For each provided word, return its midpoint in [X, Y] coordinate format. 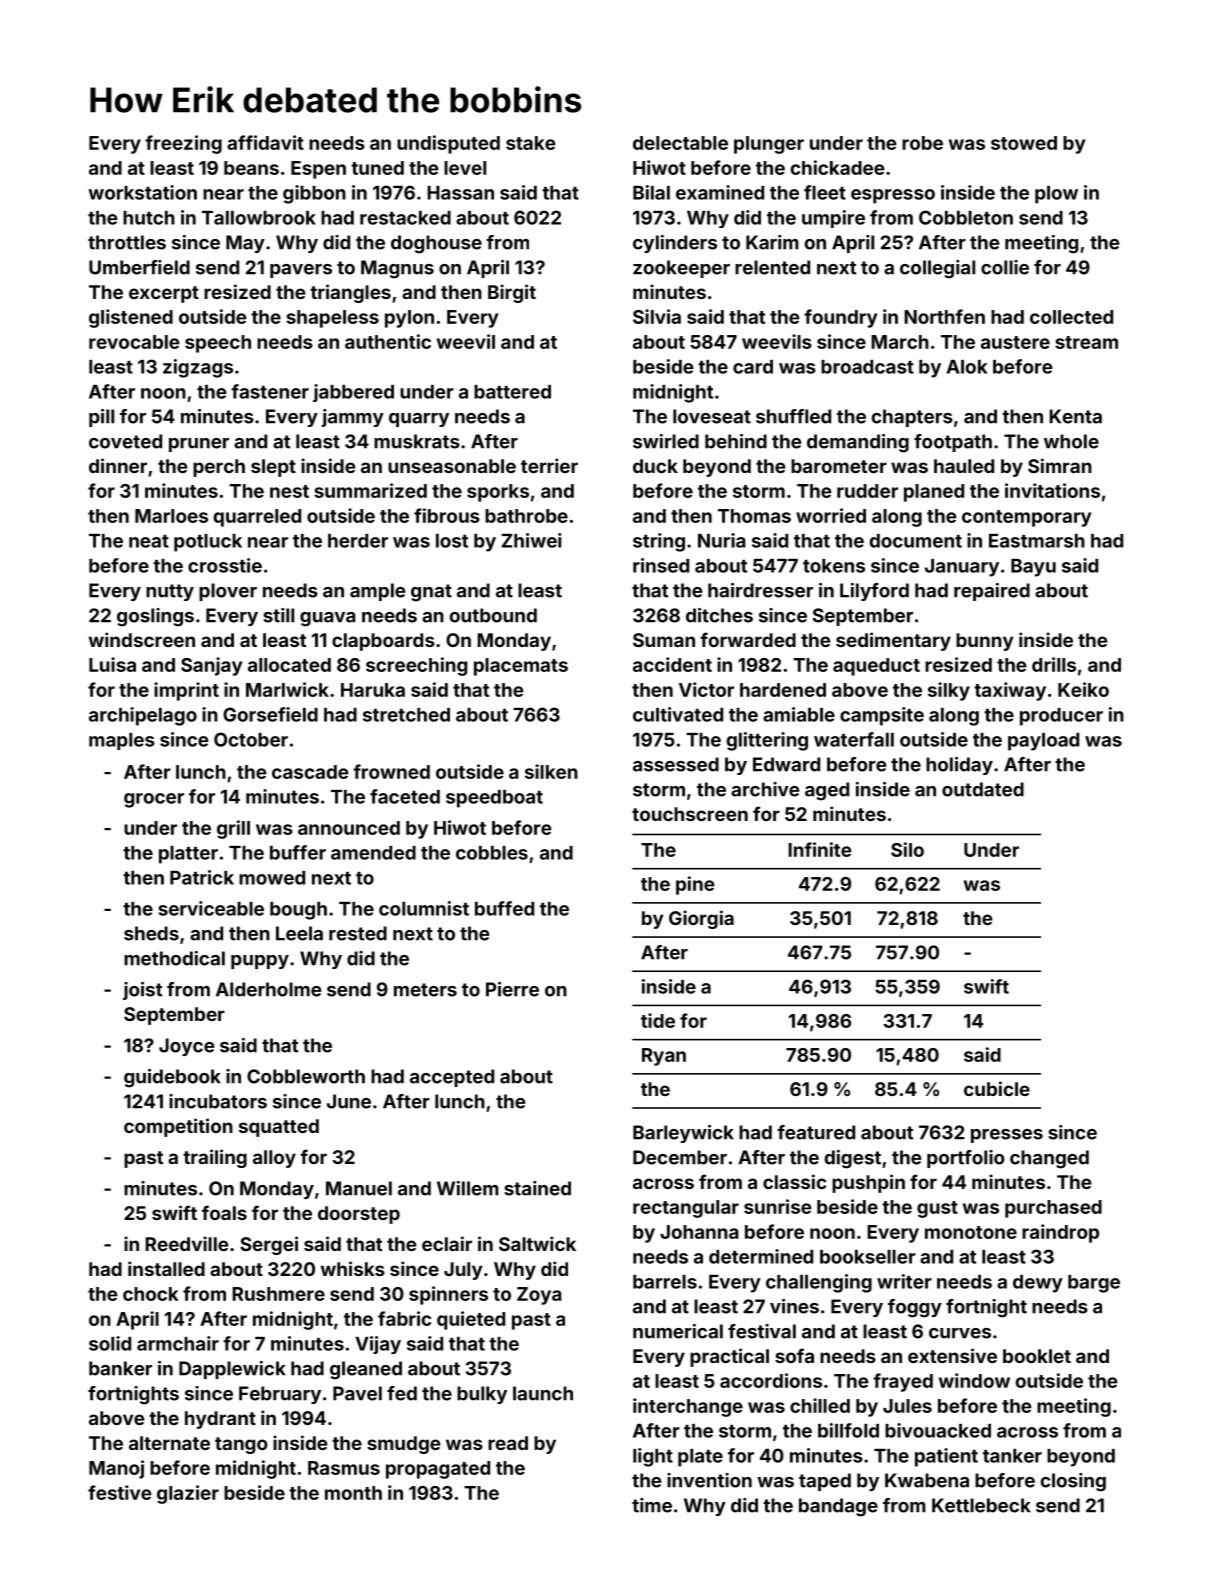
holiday [959, 766]
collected [1071, 317]
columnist [424, 908]
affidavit [265, 142]
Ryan [664, 1057]
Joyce [186, 1047]
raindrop [1060, 1233]
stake [531, 143]
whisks [353, 1268]
